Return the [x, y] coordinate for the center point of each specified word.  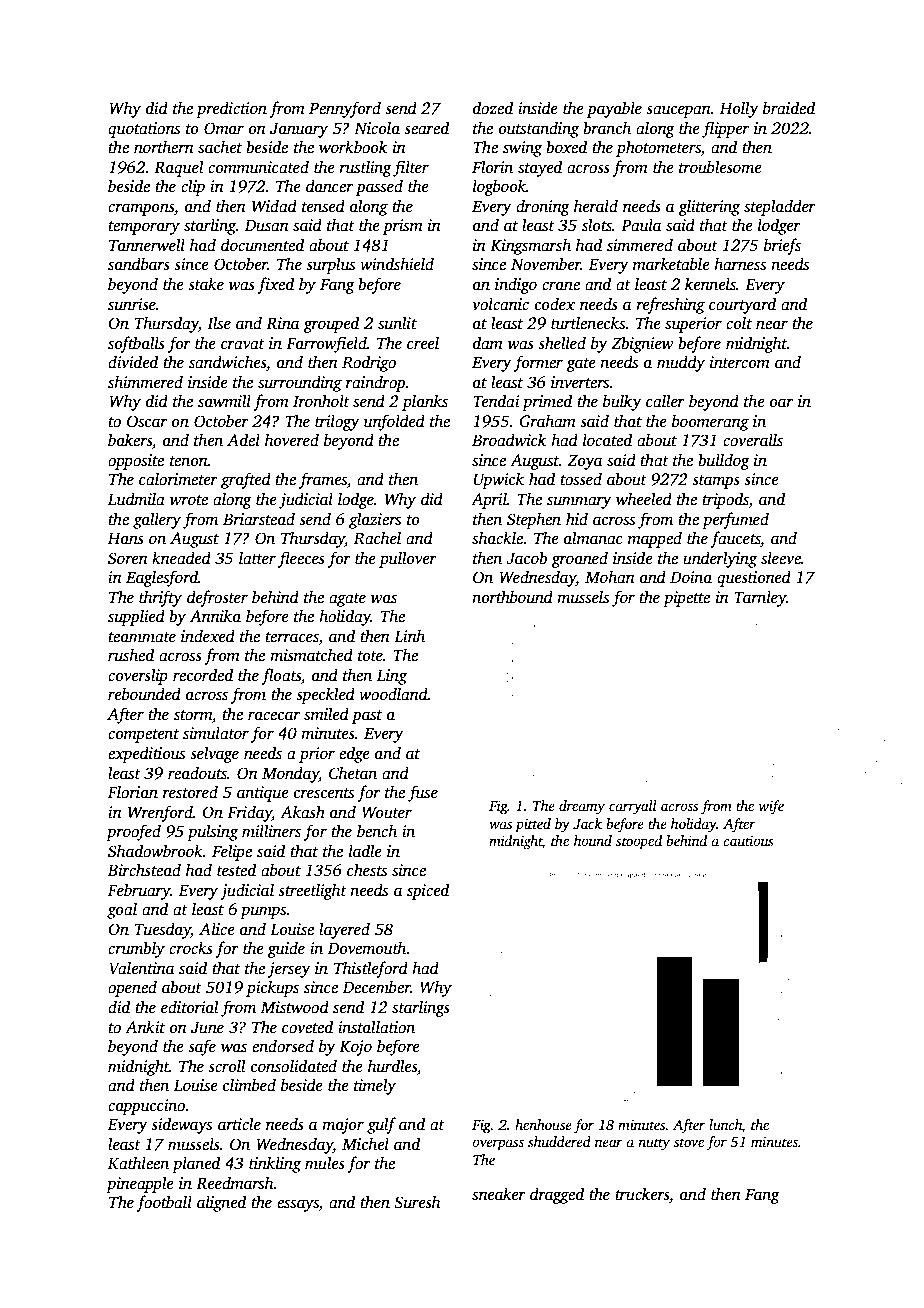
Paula [641, 225]
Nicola [377, 127]
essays [298, 1205]
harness [740, 264]
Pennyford [345, 109]
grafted [246, 480]
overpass [498, 1145]
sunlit [397, 323]
